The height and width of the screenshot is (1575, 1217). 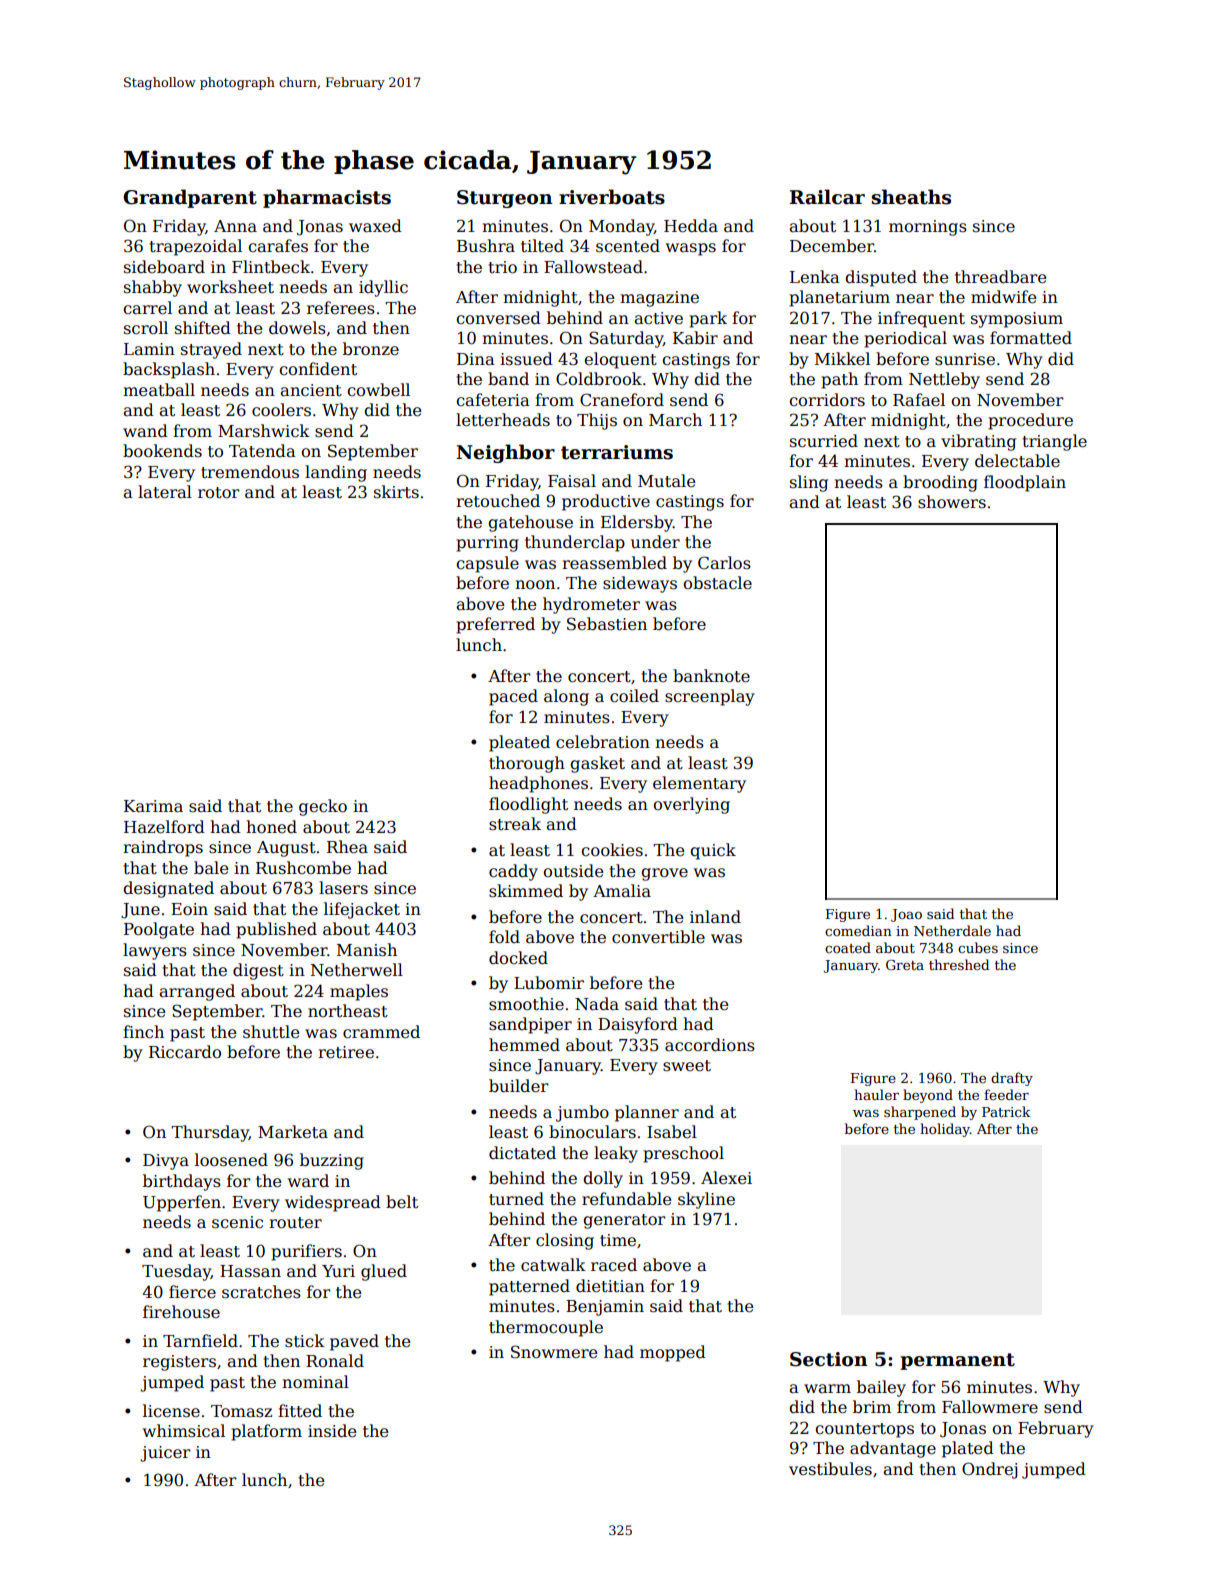 What do you see at coordinates (303, 867) in the screenshot?
I see `Rushcombe` at bounding box center [303, 867].
